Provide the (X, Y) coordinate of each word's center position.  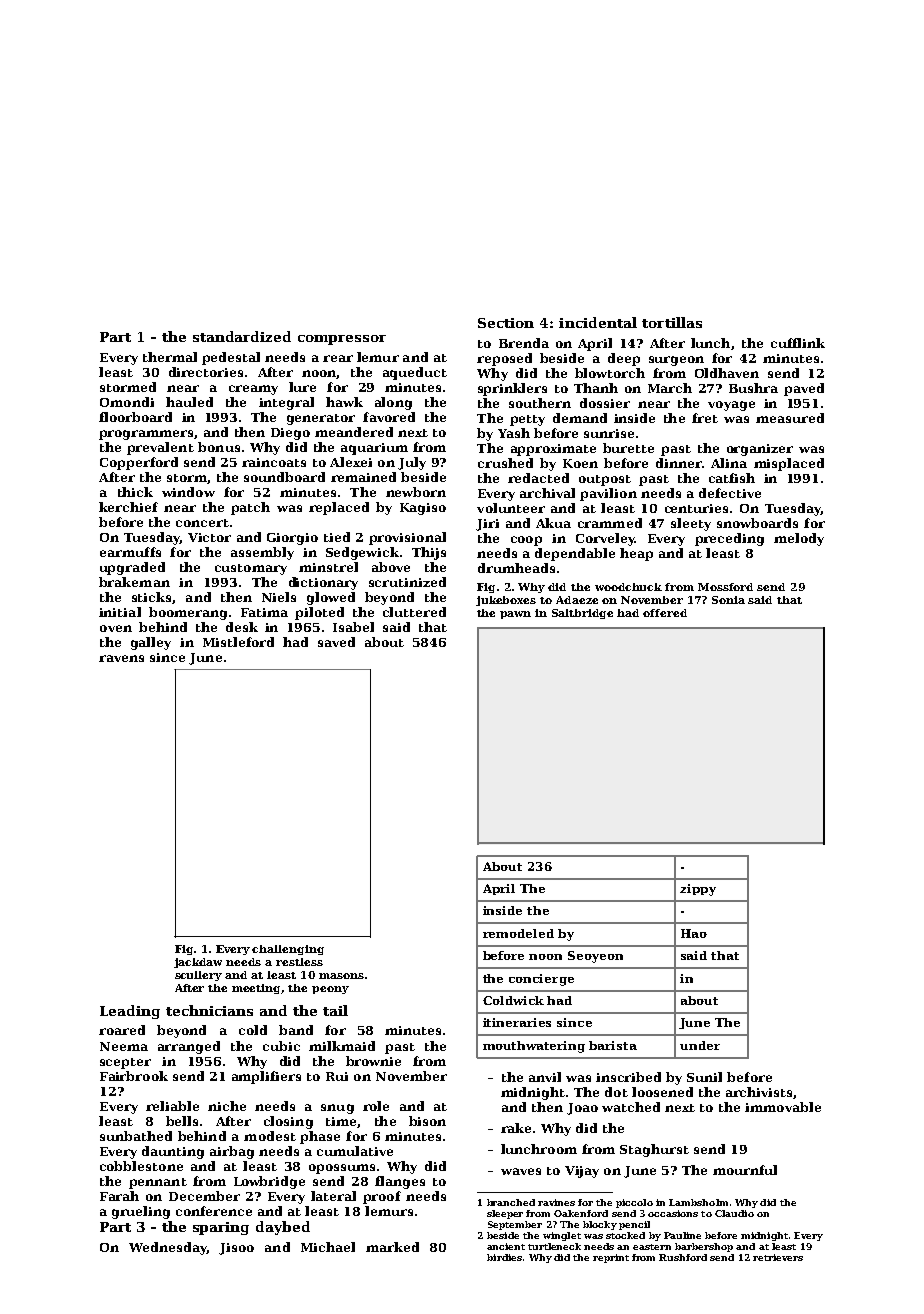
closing (288, 1122)
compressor (342, 340)
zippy (698, 890)
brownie (373, 1061)
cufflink (798, 343)
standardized (242, 336)
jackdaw (198, 963)
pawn (515, 615)
